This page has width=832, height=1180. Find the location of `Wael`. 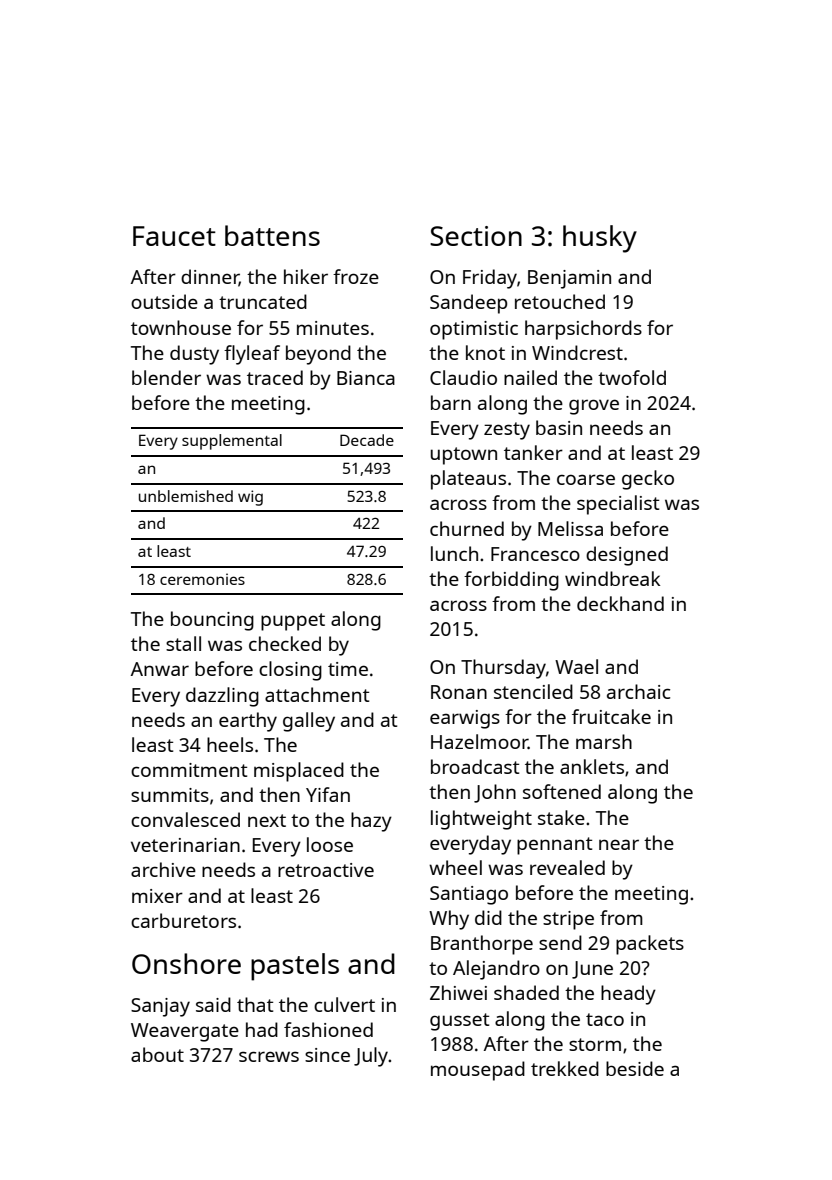

Wael is located at coordinates (576, 666).
